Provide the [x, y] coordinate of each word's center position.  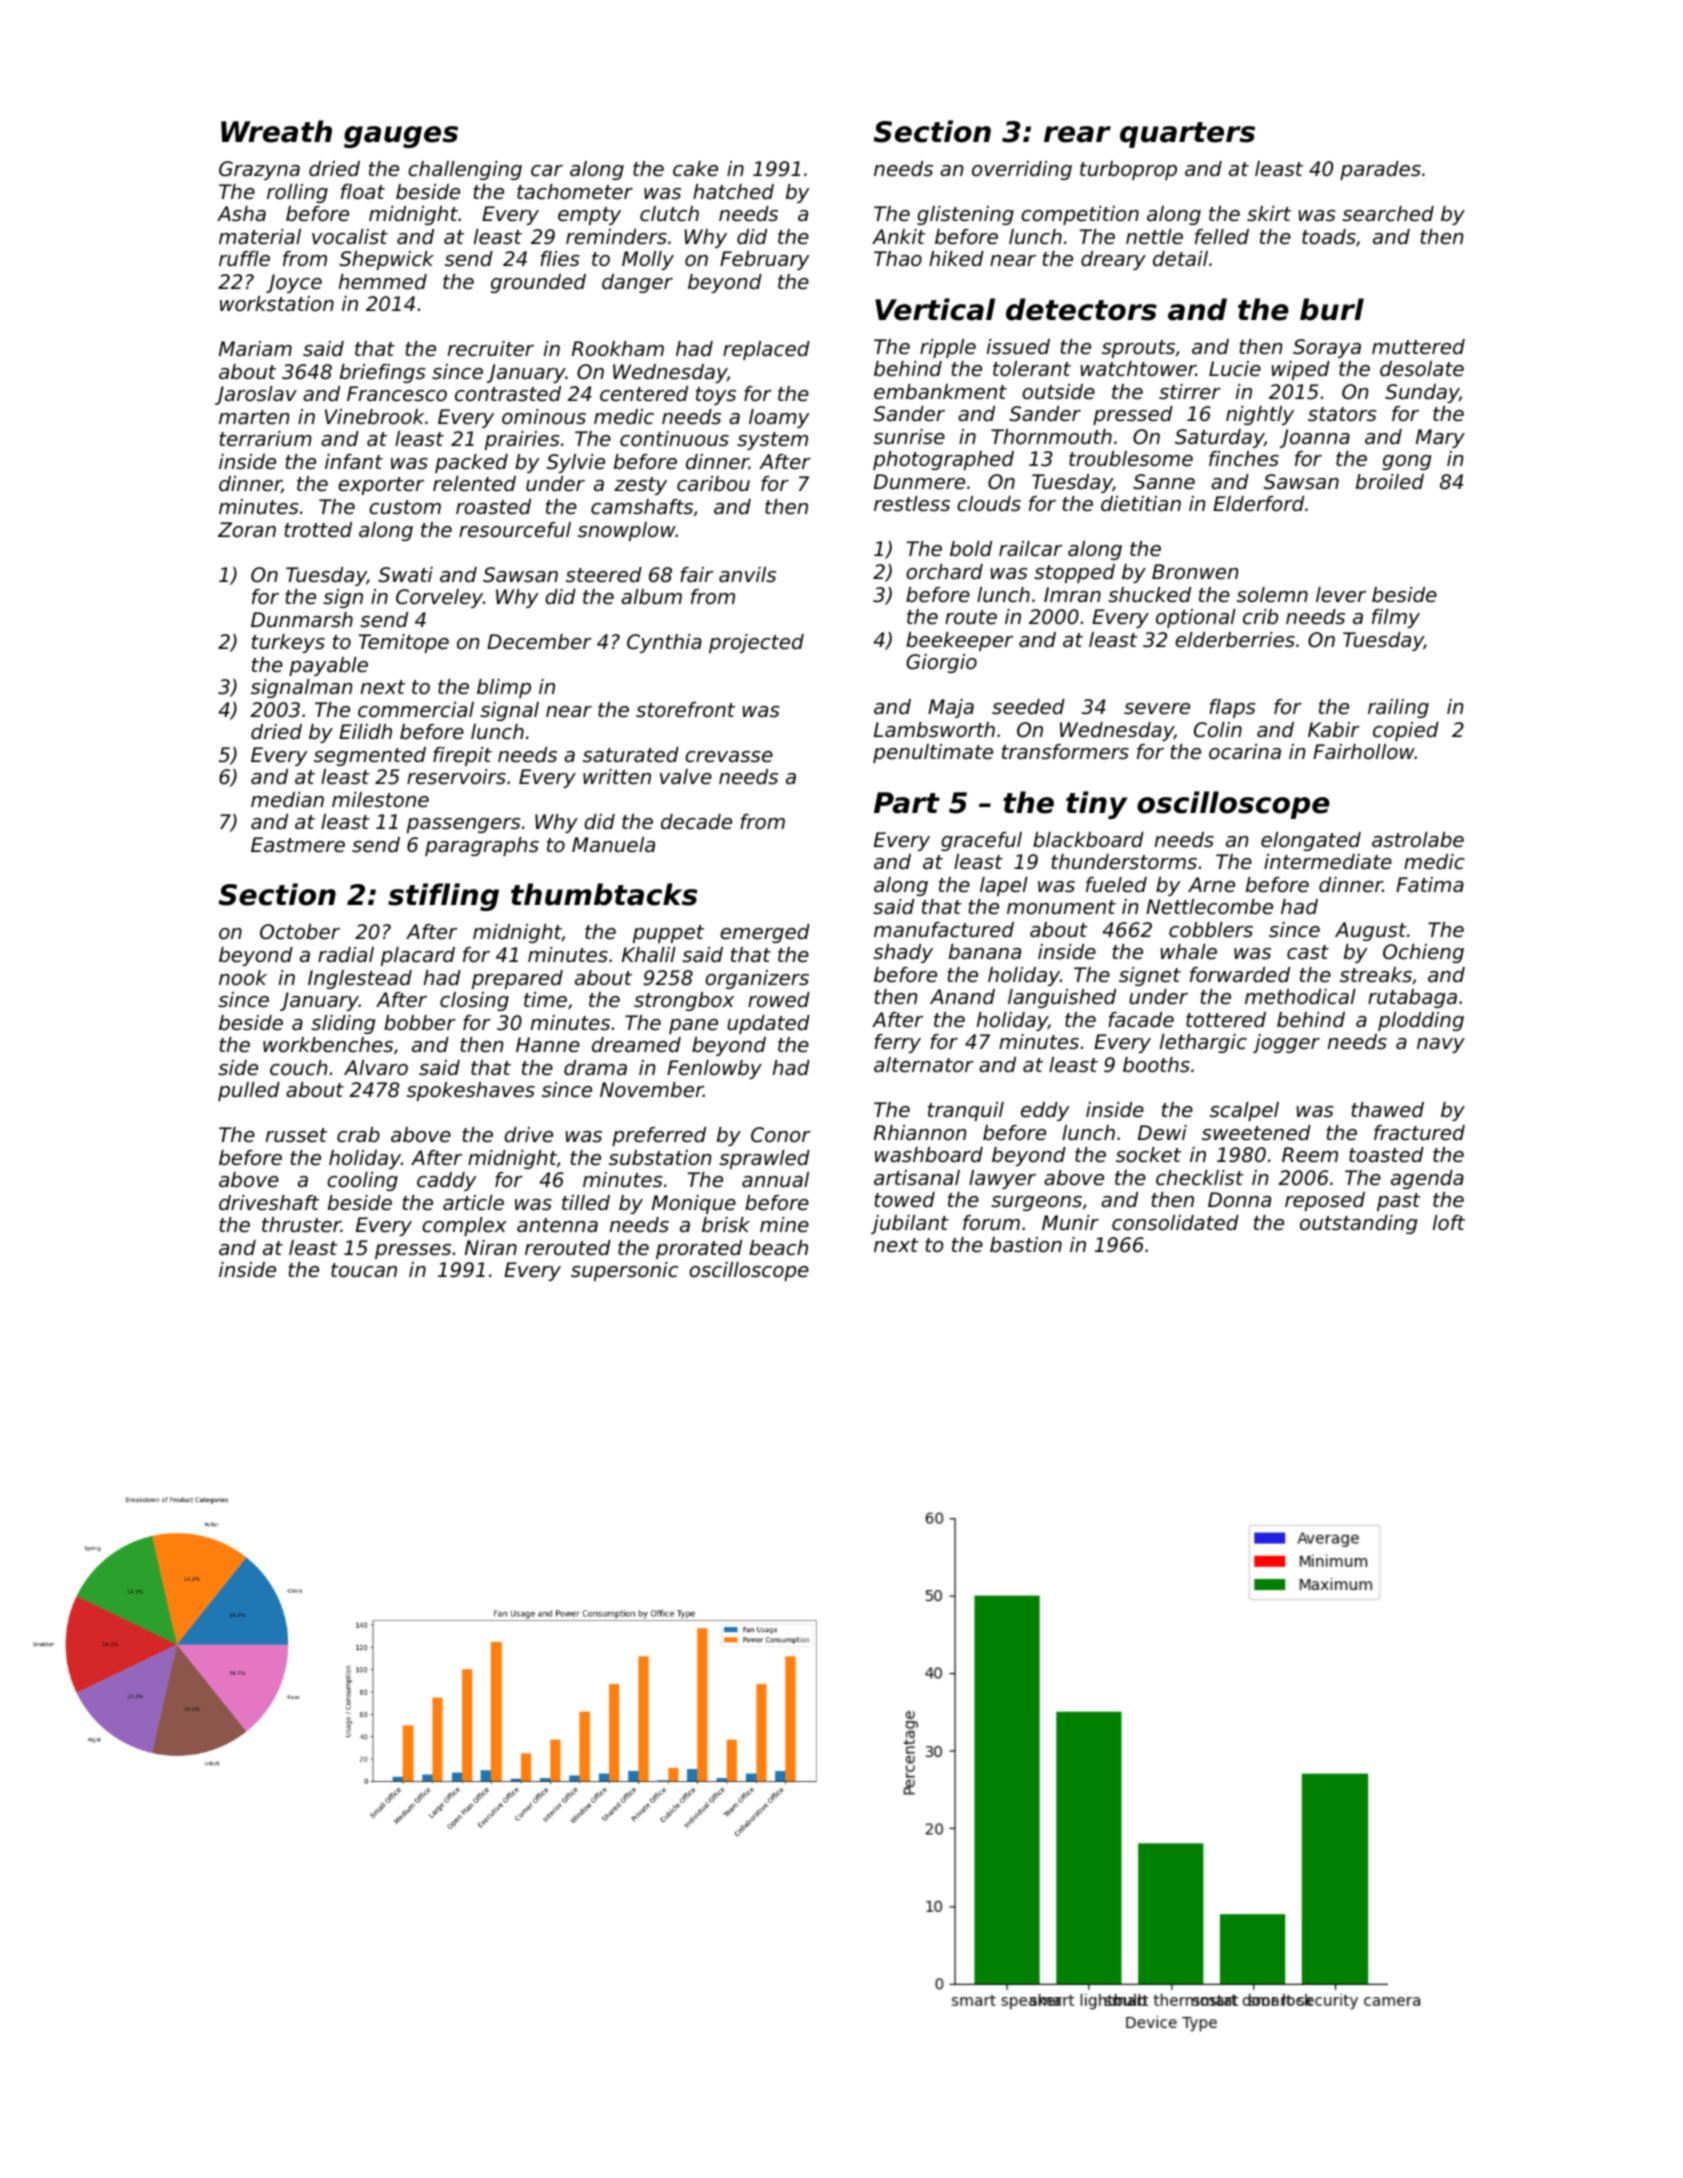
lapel [1004, 886]
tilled [586, 1203]
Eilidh [365, 732]
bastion [1026, 1245]
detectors [1081, 309]
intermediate [1328, 862]
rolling [297, 193]
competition [1080, 215]
